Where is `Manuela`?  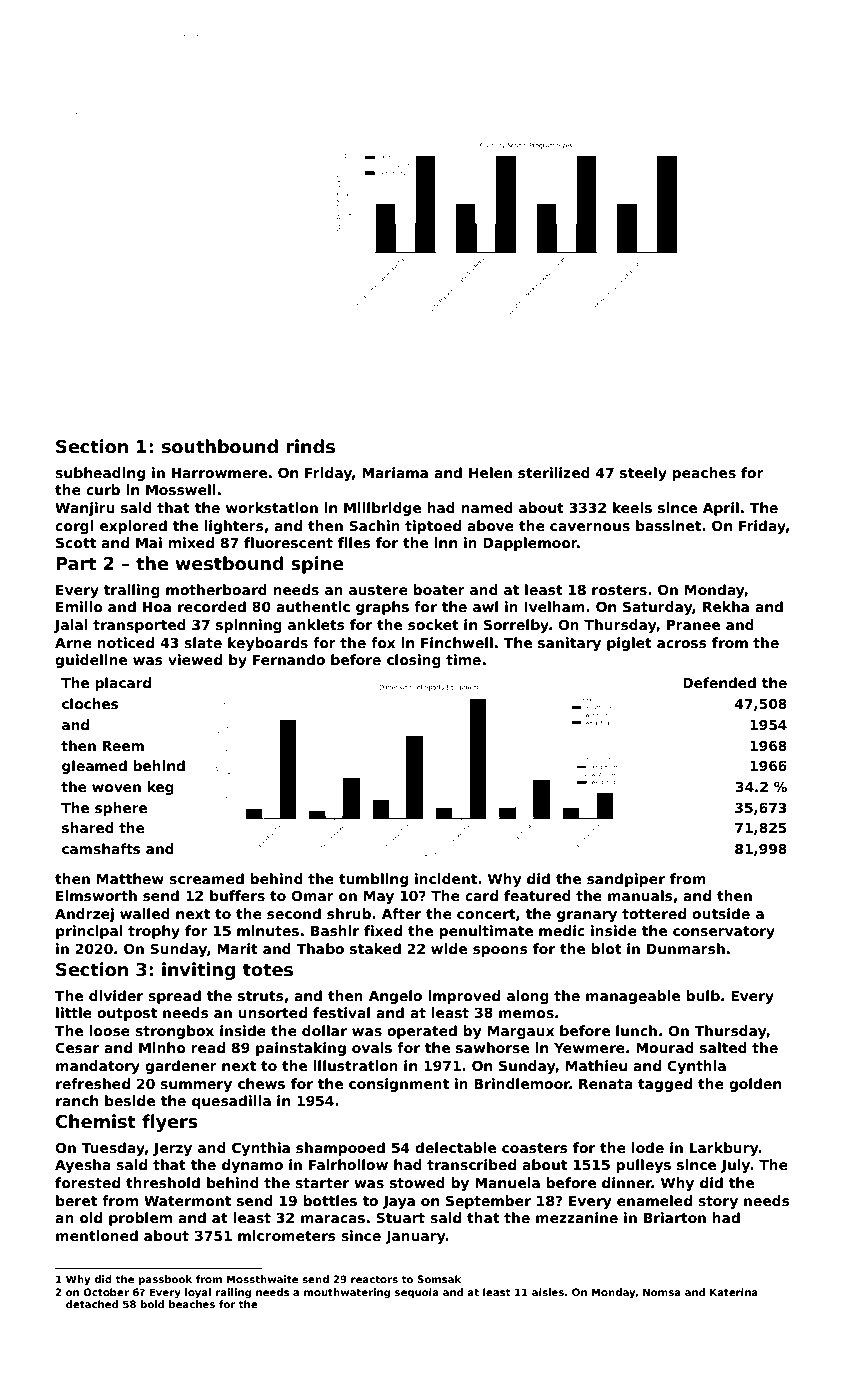 Manuela is located at coordinates (507, 1182).
